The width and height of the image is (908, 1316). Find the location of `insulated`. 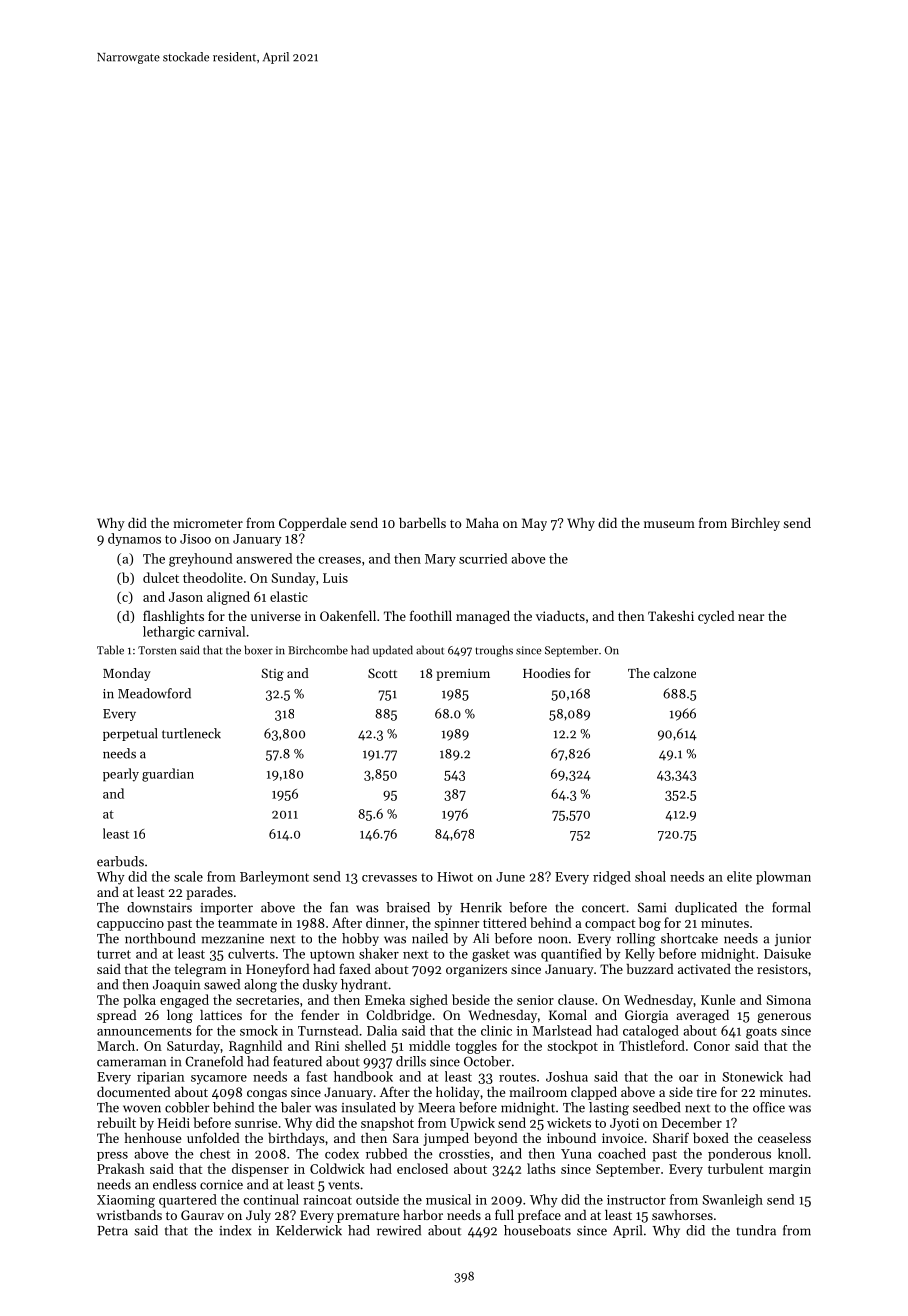

insulated is located at coordinates (369, 1107).
